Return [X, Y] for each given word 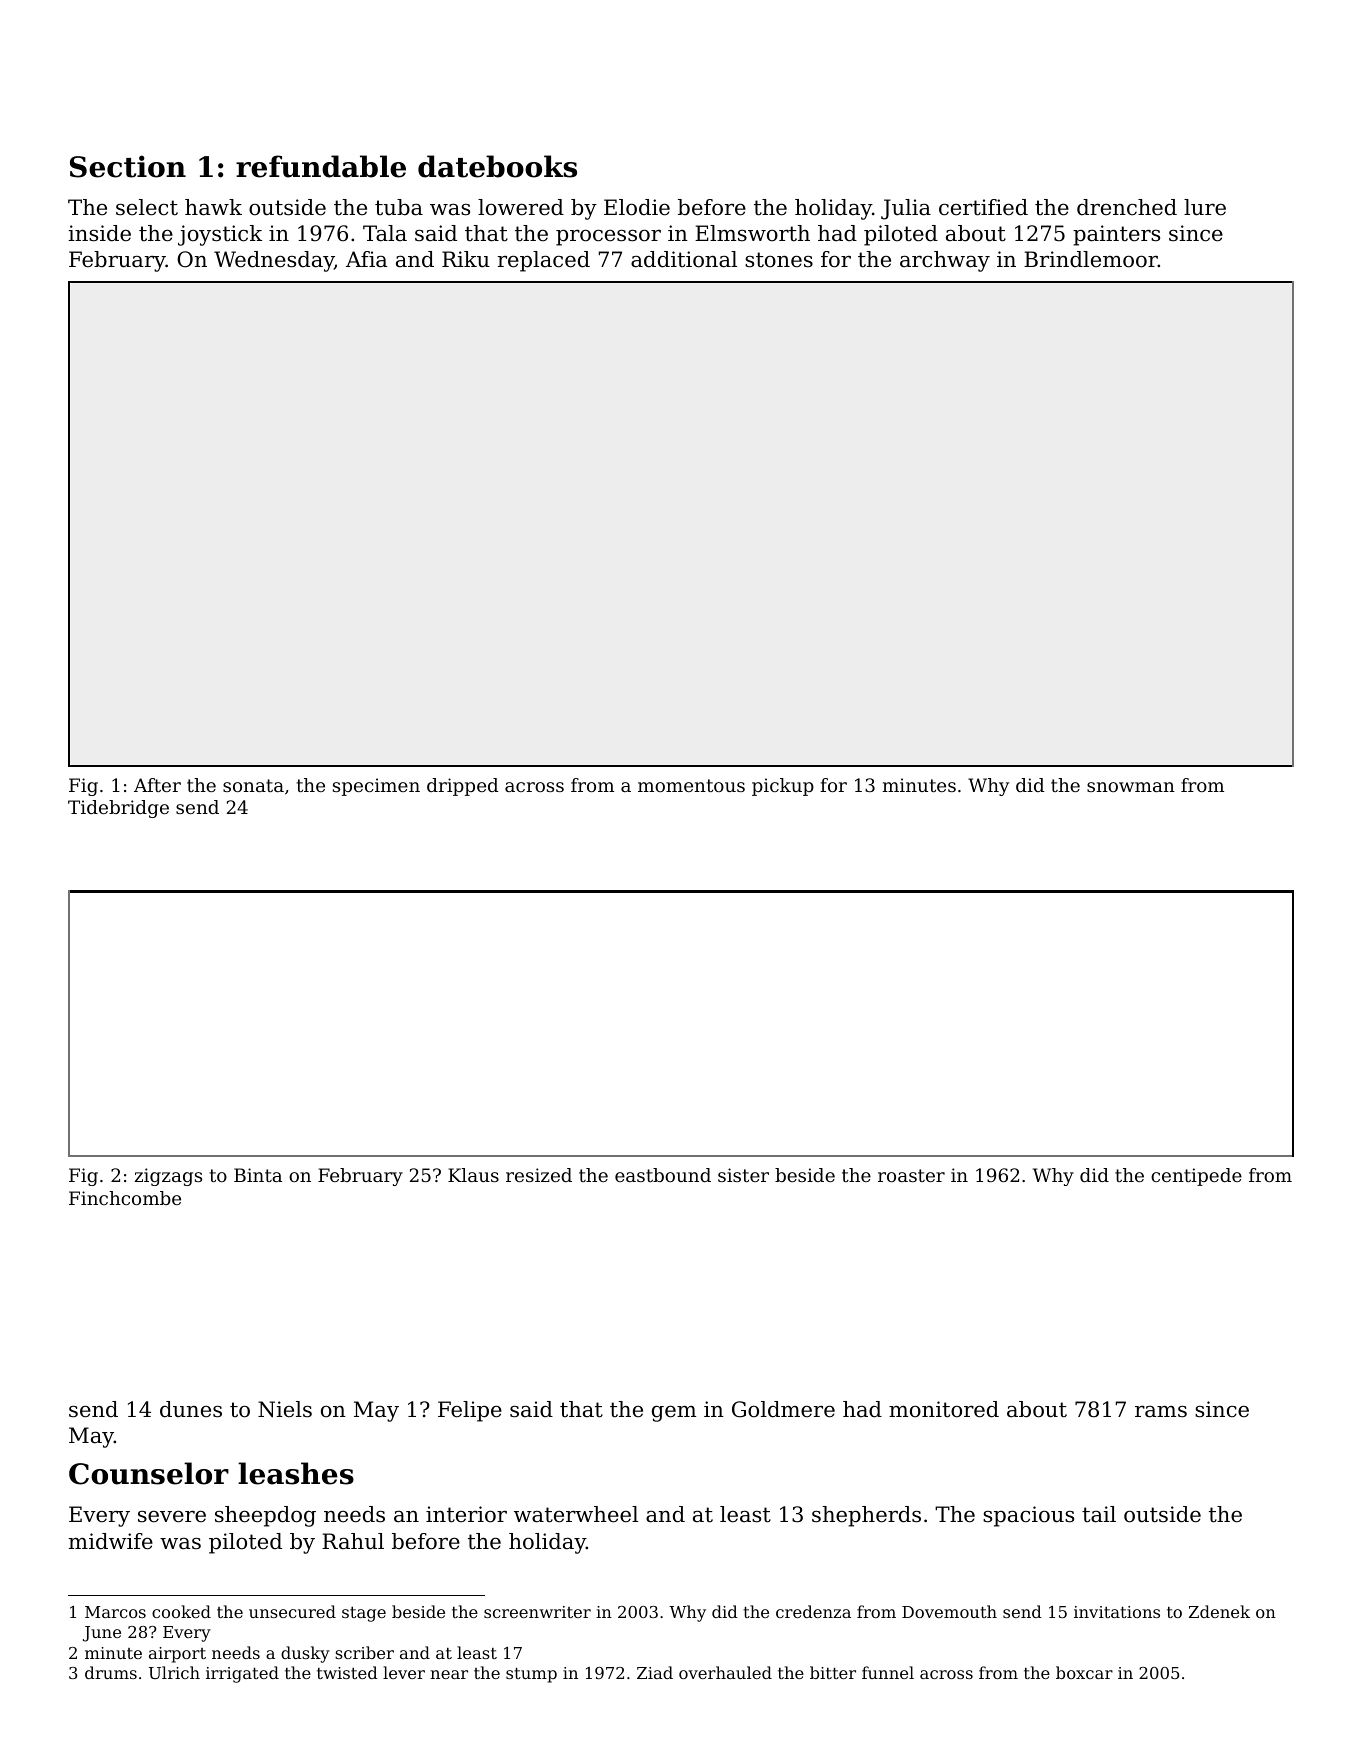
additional [684, 259]
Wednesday [274, 261]
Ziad [655, 1672]
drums [111, 1672]
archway [945, 261]
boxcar [1084, 1672]
